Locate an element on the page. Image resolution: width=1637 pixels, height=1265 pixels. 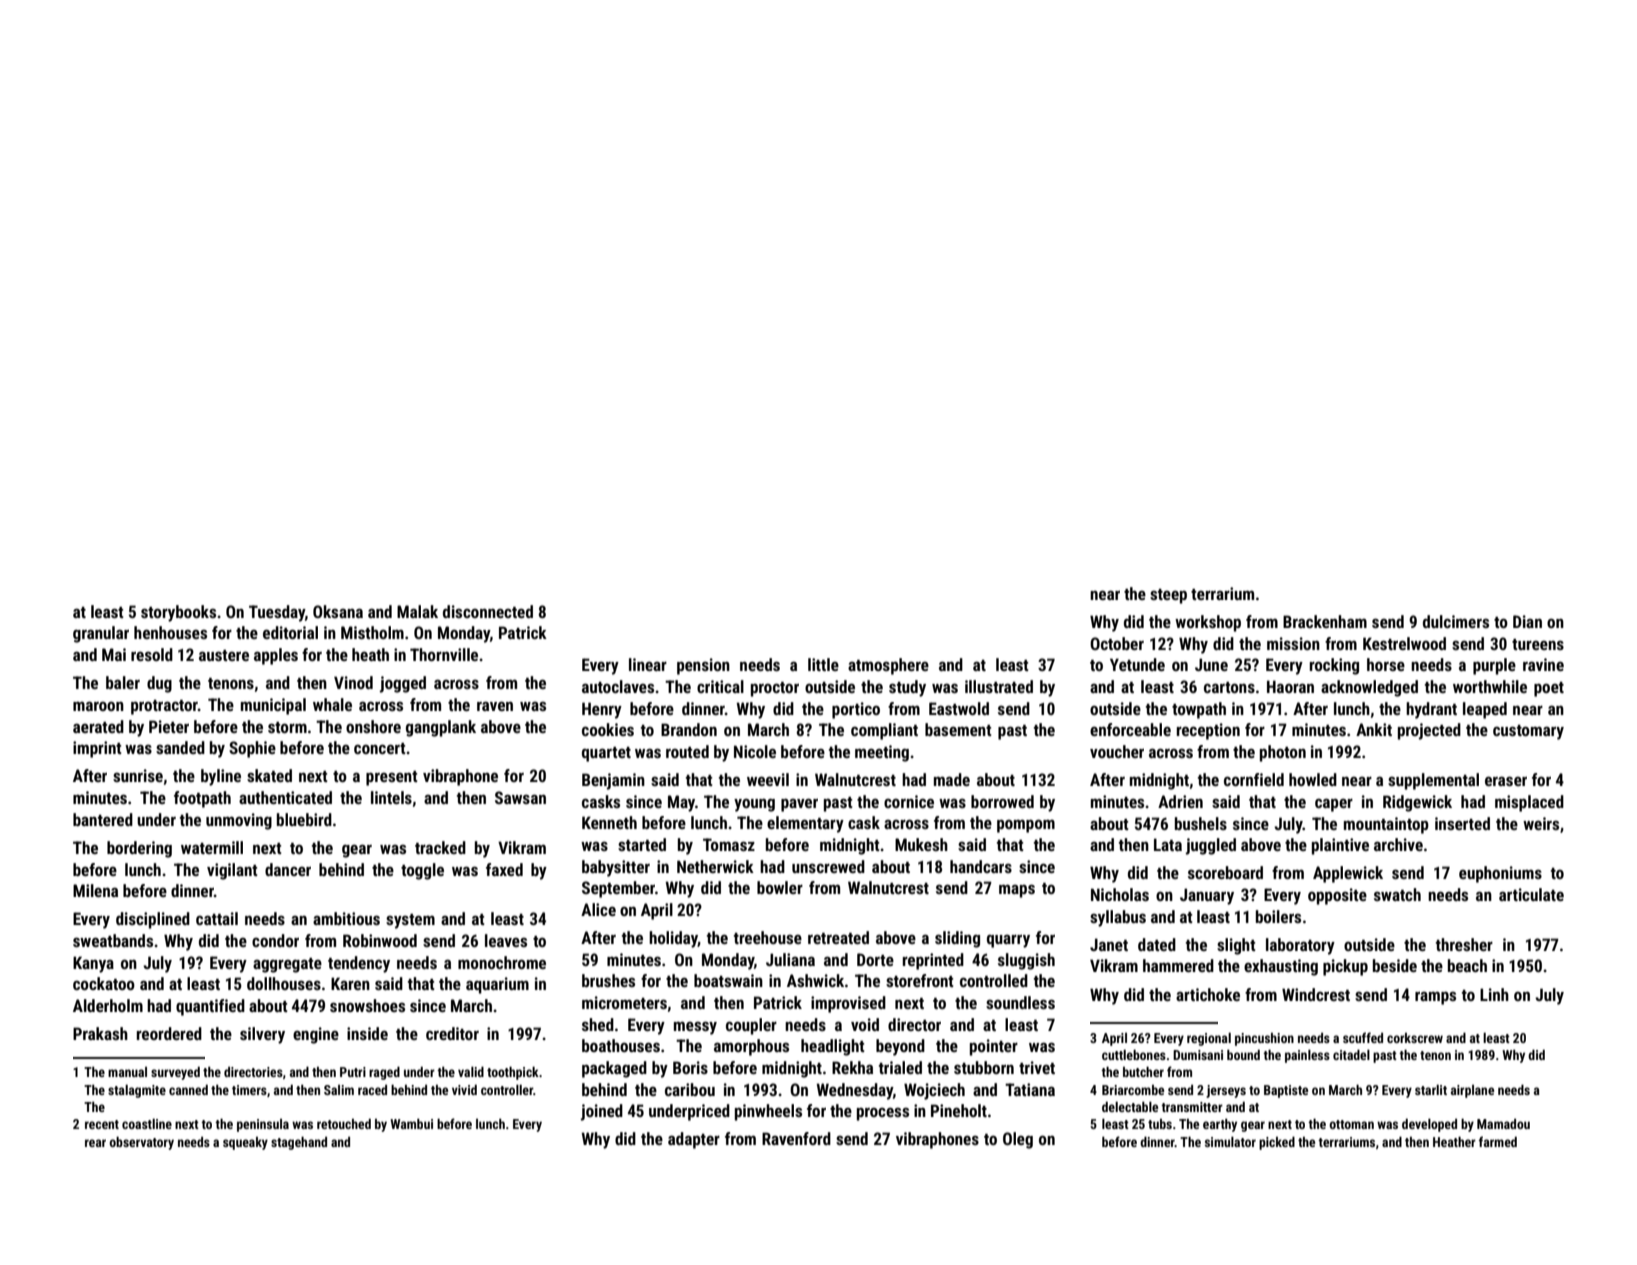
little is located at coordinates (823, 664).
